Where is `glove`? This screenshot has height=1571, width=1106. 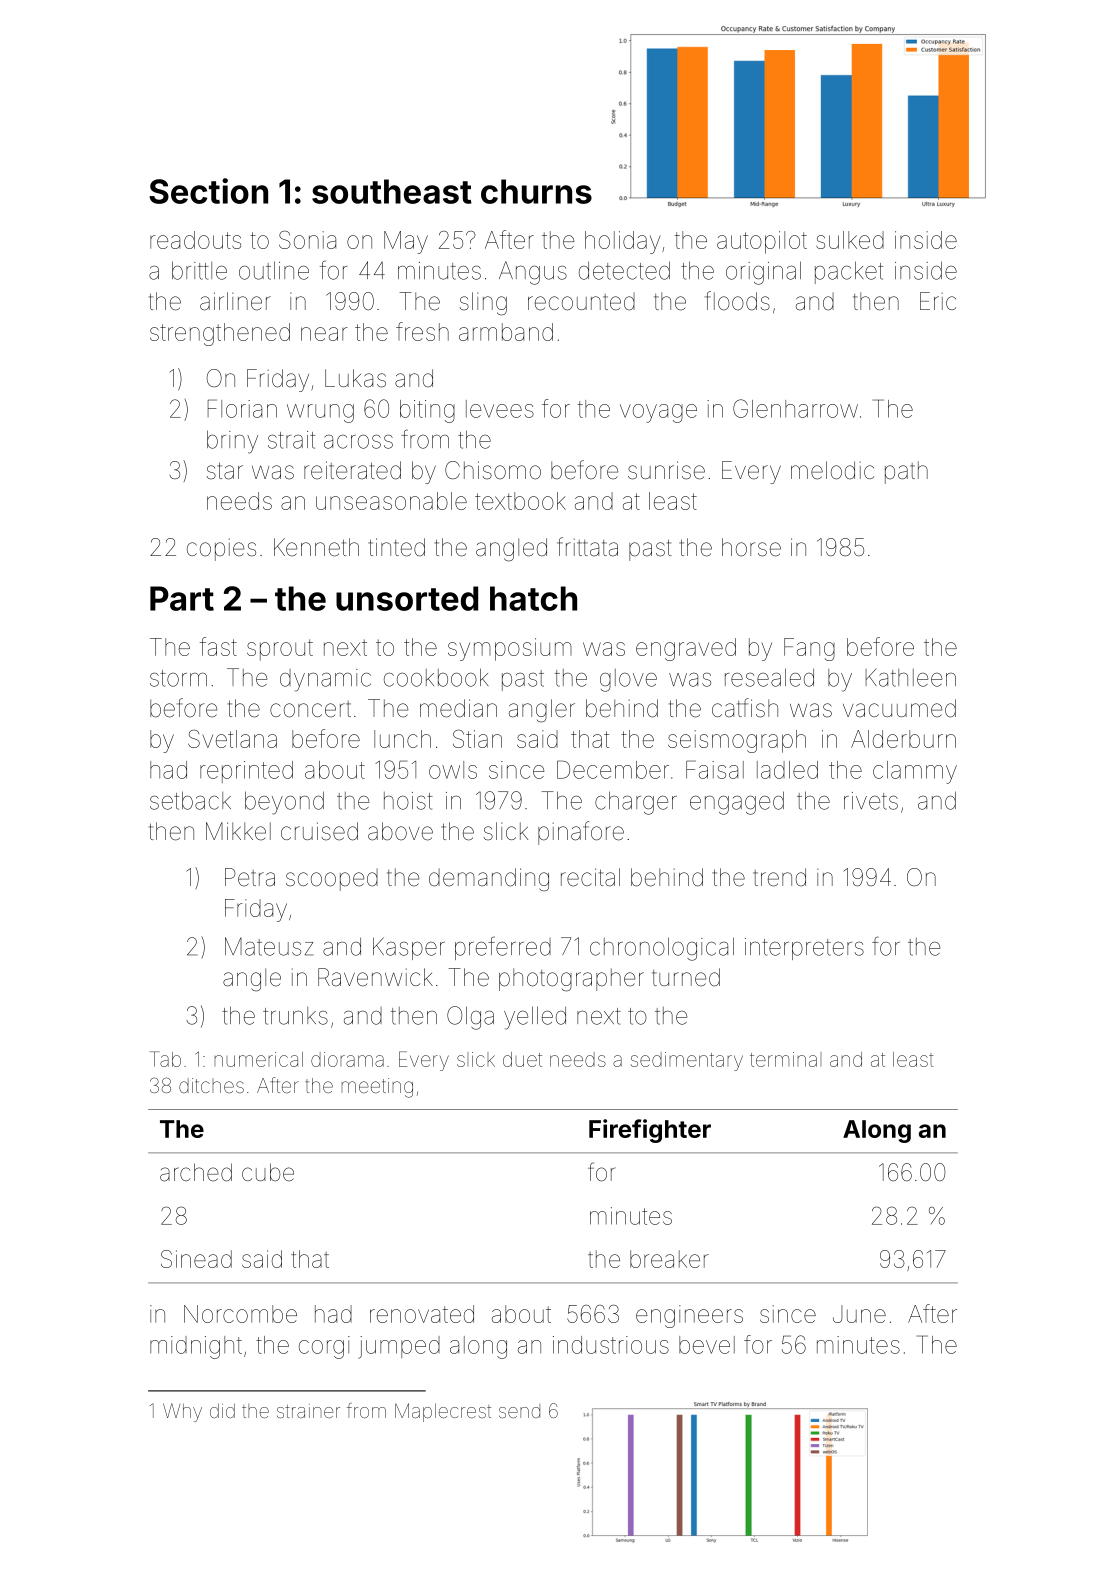 glove is located at coordinates (628, 680).
